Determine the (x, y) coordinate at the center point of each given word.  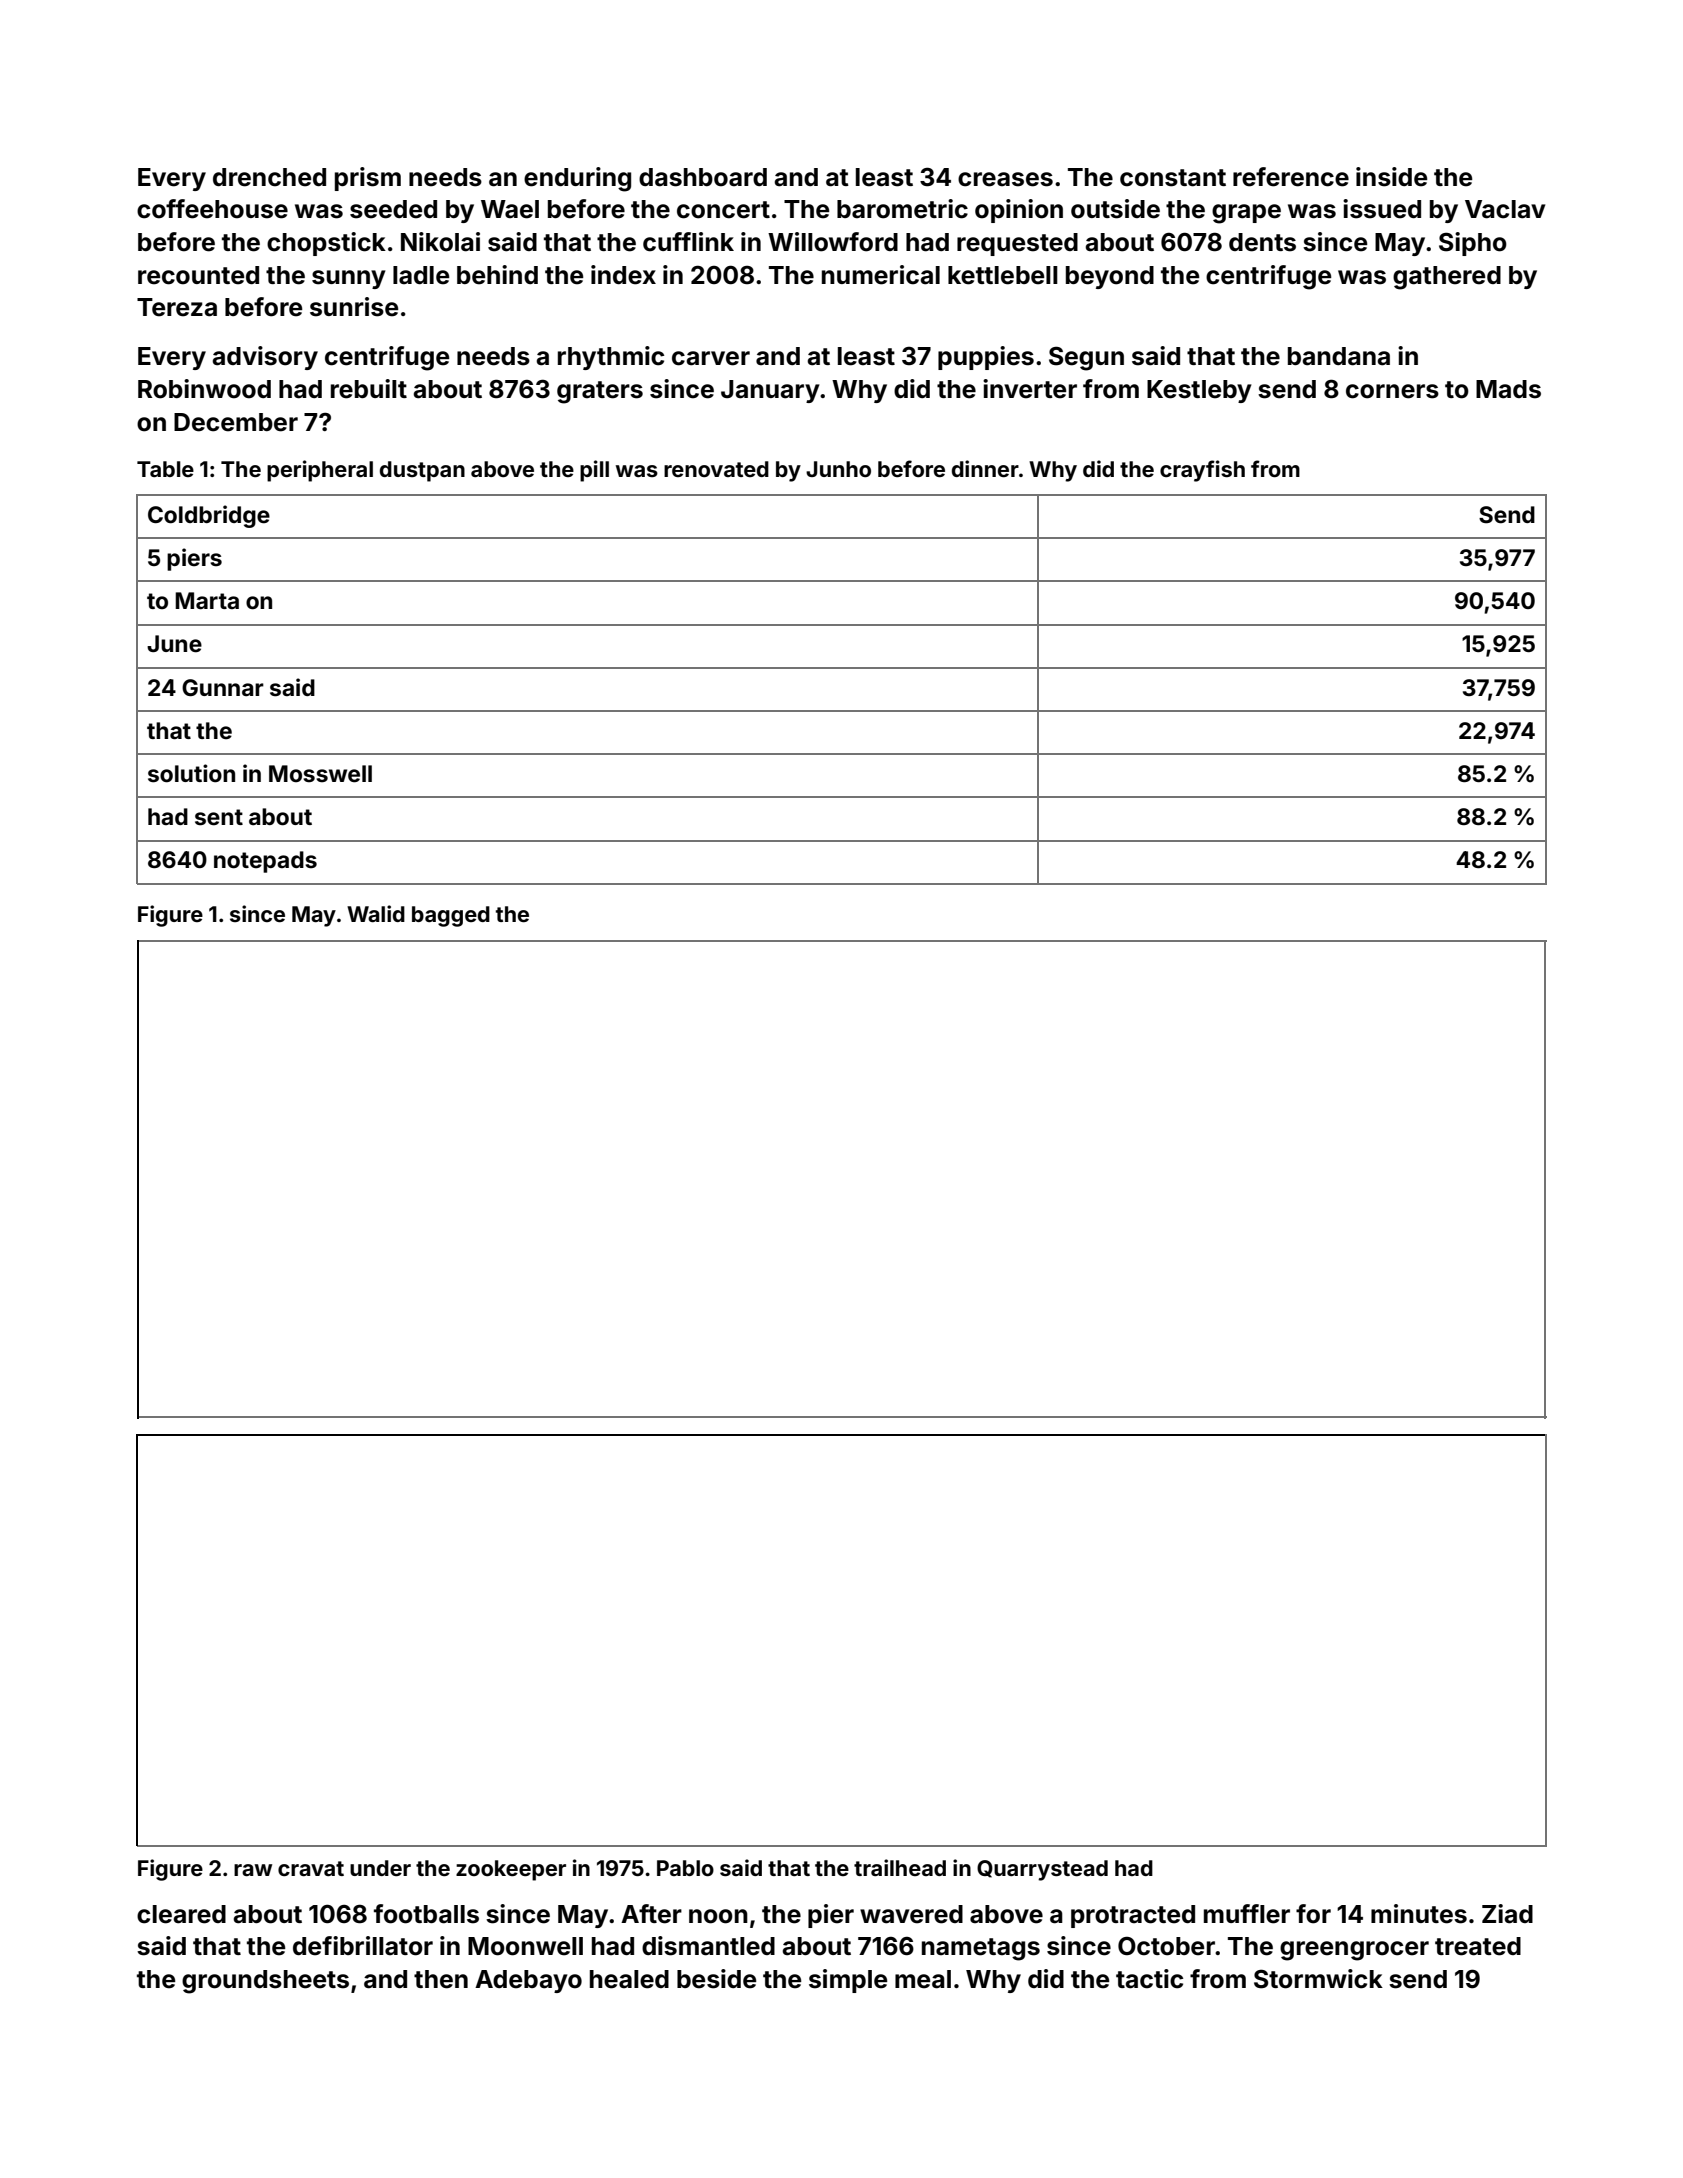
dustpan (422, 471)
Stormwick (1318, 1979)
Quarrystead (1042, 1870)
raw (253, 1870)
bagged (451, 916)
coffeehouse (212, 209)
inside (1391, 177)
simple (848, 1981)
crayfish (1202, 471)
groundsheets (265, 1982)
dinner (985, 468)
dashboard (703, 177)
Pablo (685, 1868)
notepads (265, 862)
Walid (376, 913)
